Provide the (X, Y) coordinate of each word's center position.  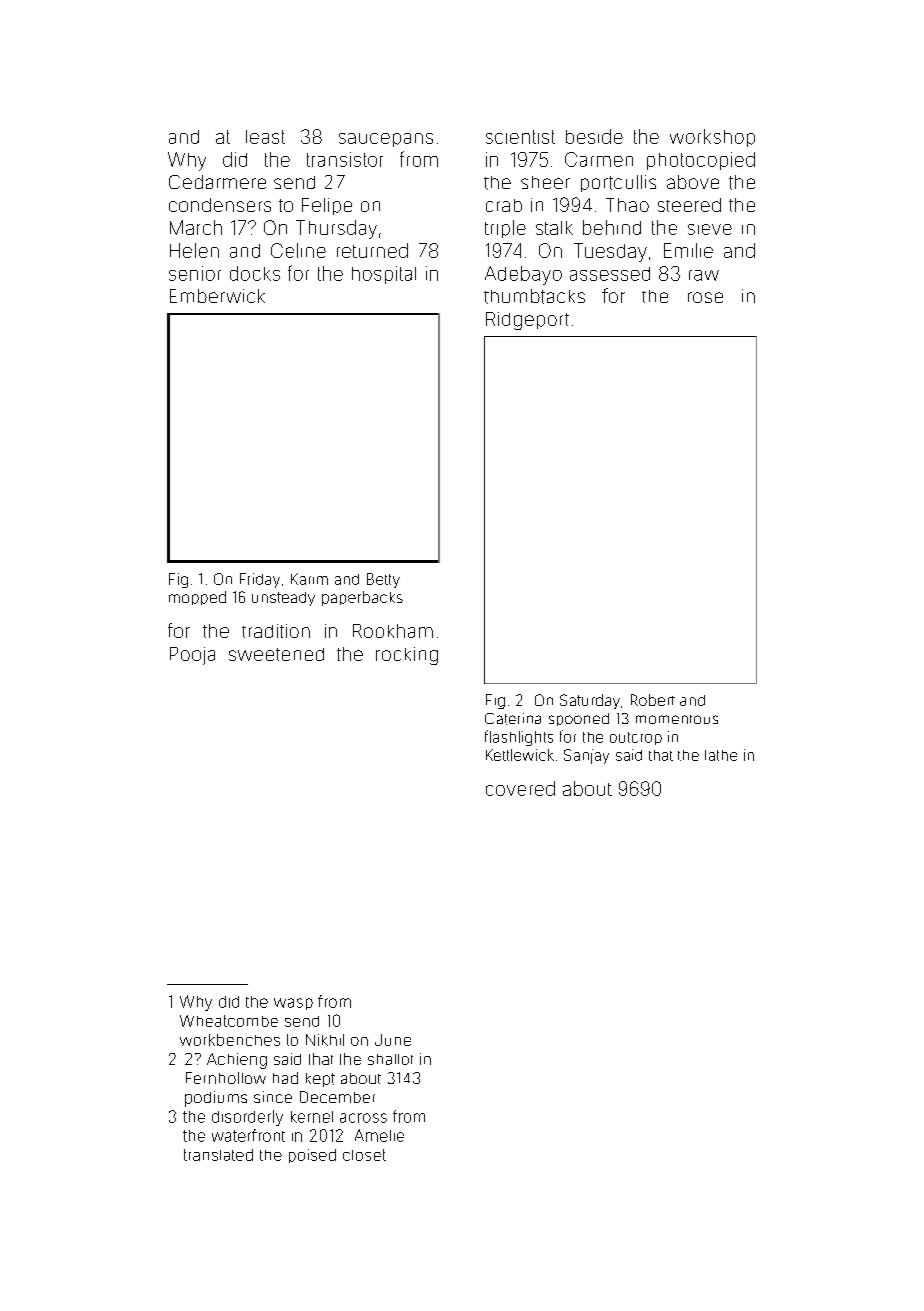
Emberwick (217, 296)
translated (218, 1155)
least (265, 137)
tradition (276, 631)
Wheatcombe (229, 1021)
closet (364, 1155)
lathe (721, 755)
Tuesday (610, 252)
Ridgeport (527, 321)
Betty (383, 580)
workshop (712, 138)
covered (520, 788)
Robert (653, 700)
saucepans (386, 140)
